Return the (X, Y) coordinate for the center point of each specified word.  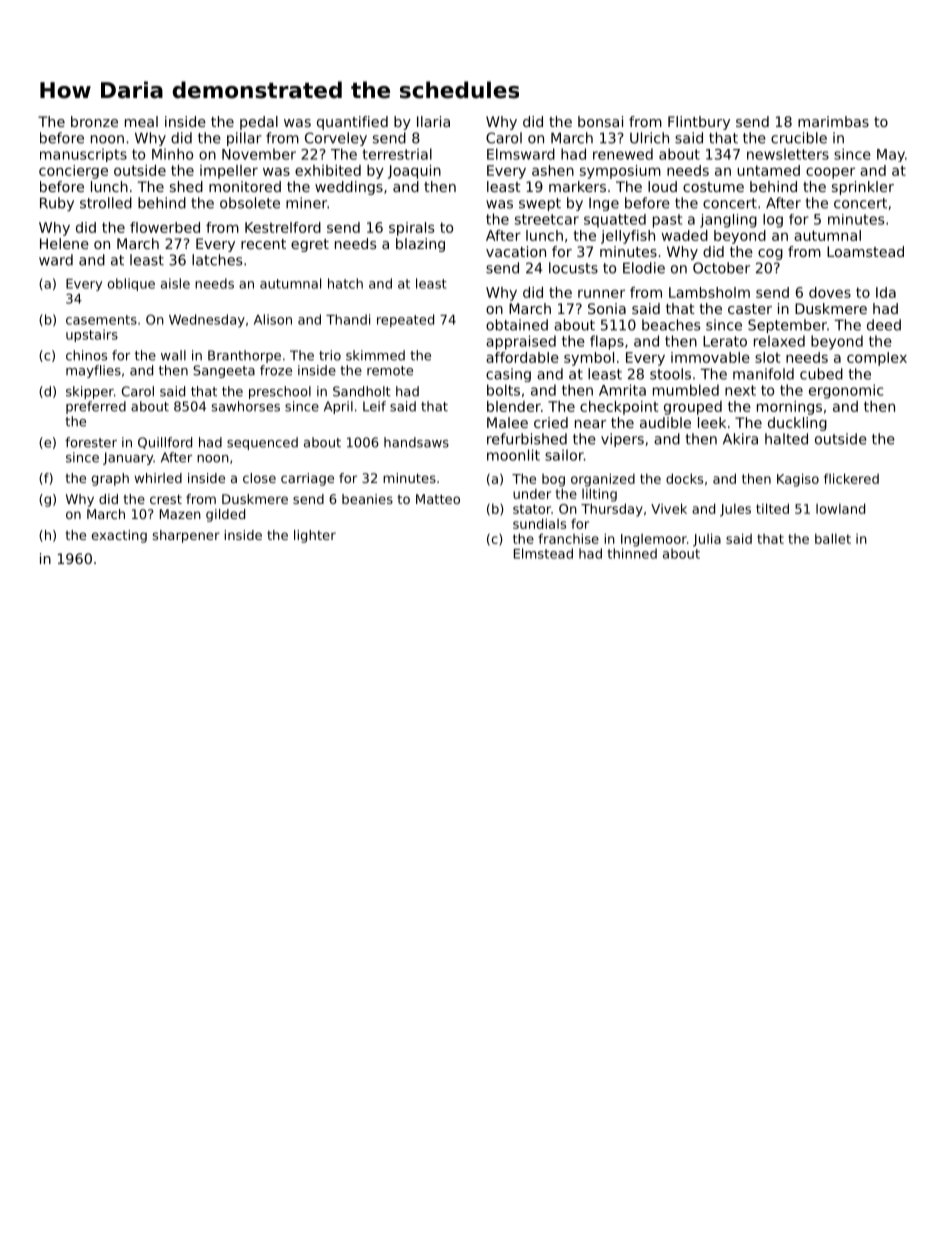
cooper (830, 173)
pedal (259, 123)
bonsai (600, 121)
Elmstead (543, 553)
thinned (632, 553)
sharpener (186, 536)
